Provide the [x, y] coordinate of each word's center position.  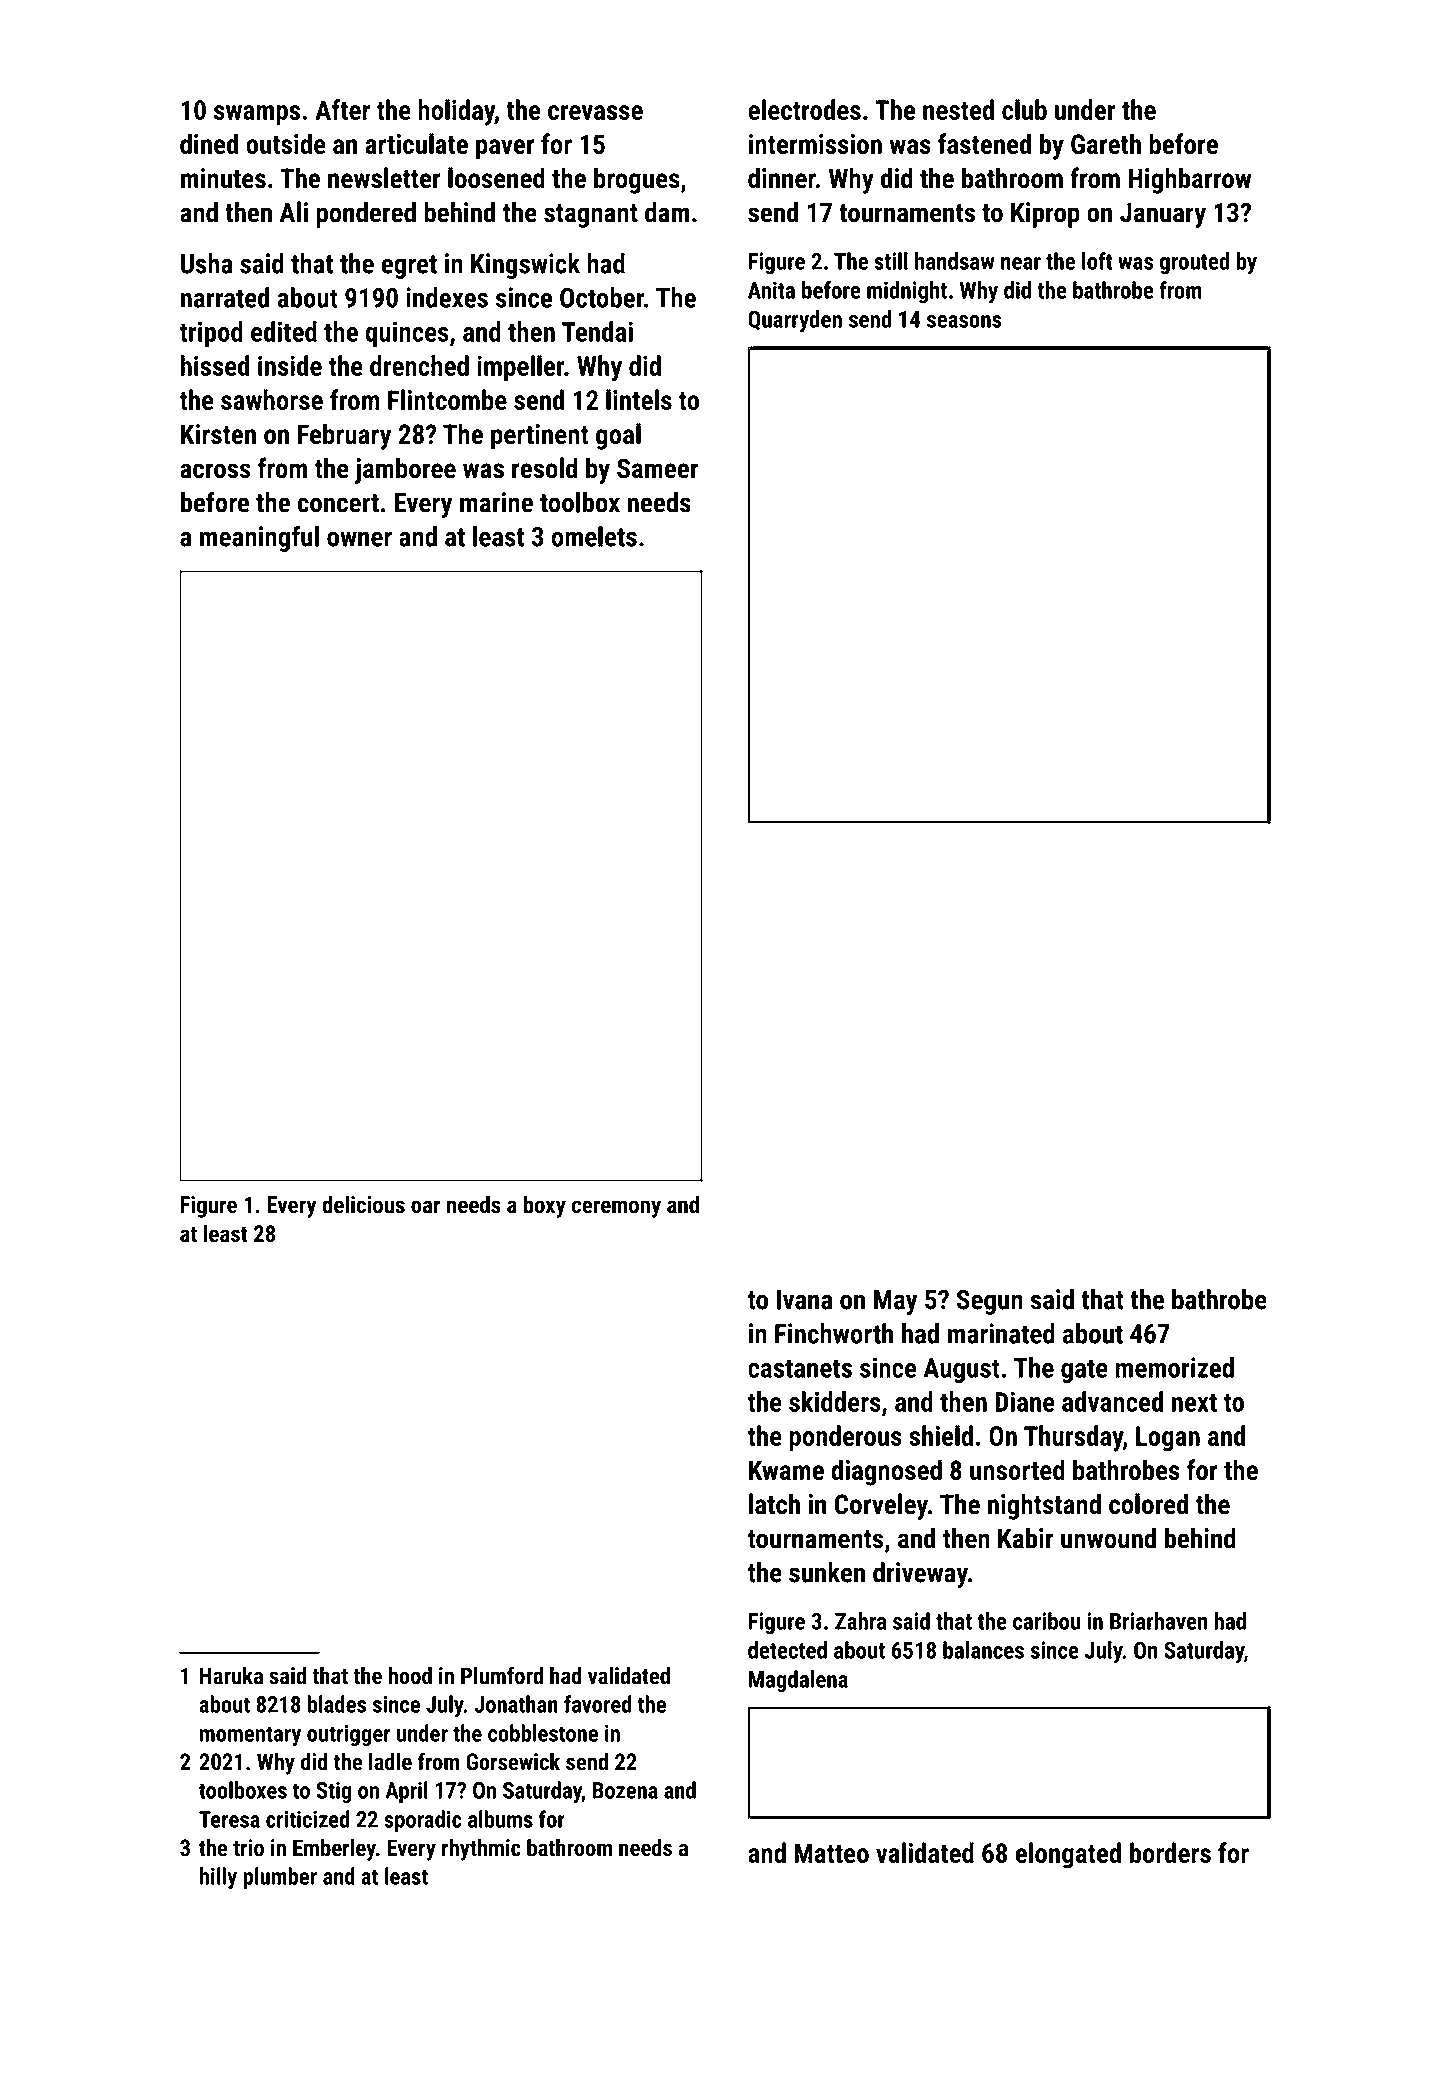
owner [359, 539]
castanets [800, 1368]
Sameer [657, 468]
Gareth [1106, 143]
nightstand [1044, 1506]
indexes [447, 297]
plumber [280, 1878]
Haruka [231, 1676]
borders [1170, 1852]
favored [598, 1704]
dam [667, 212]
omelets [594, 536]
